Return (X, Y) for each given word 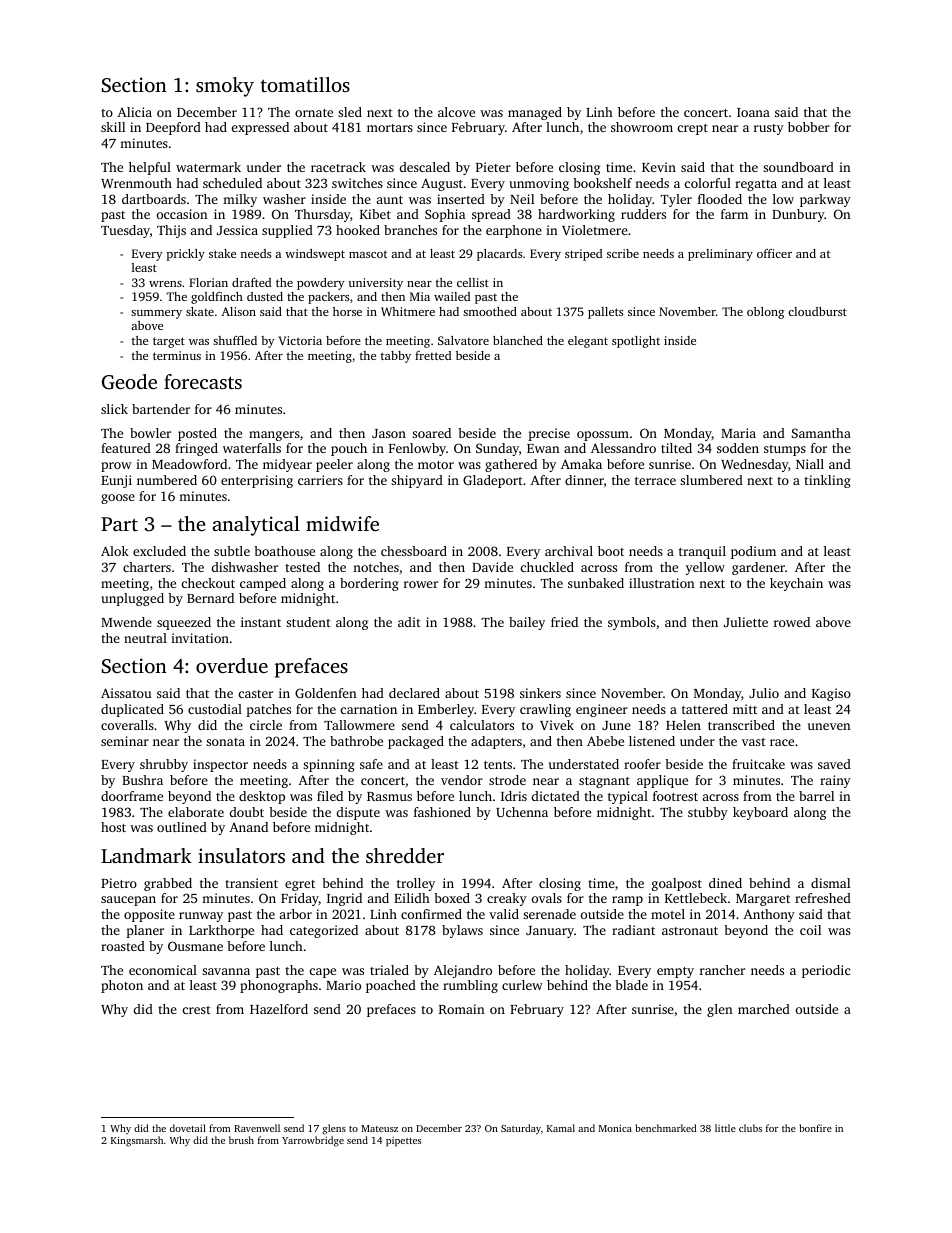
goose (118, 499)
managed (535, 113)
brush (241, 1140)
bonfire (815, 1128)
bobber (809, 127)
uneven (829, 726)
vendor (462, 780)
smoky (225, 87)
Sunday (497, 449)
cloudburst (817, 311)
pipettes (403, 1142)
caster (256, 694)
